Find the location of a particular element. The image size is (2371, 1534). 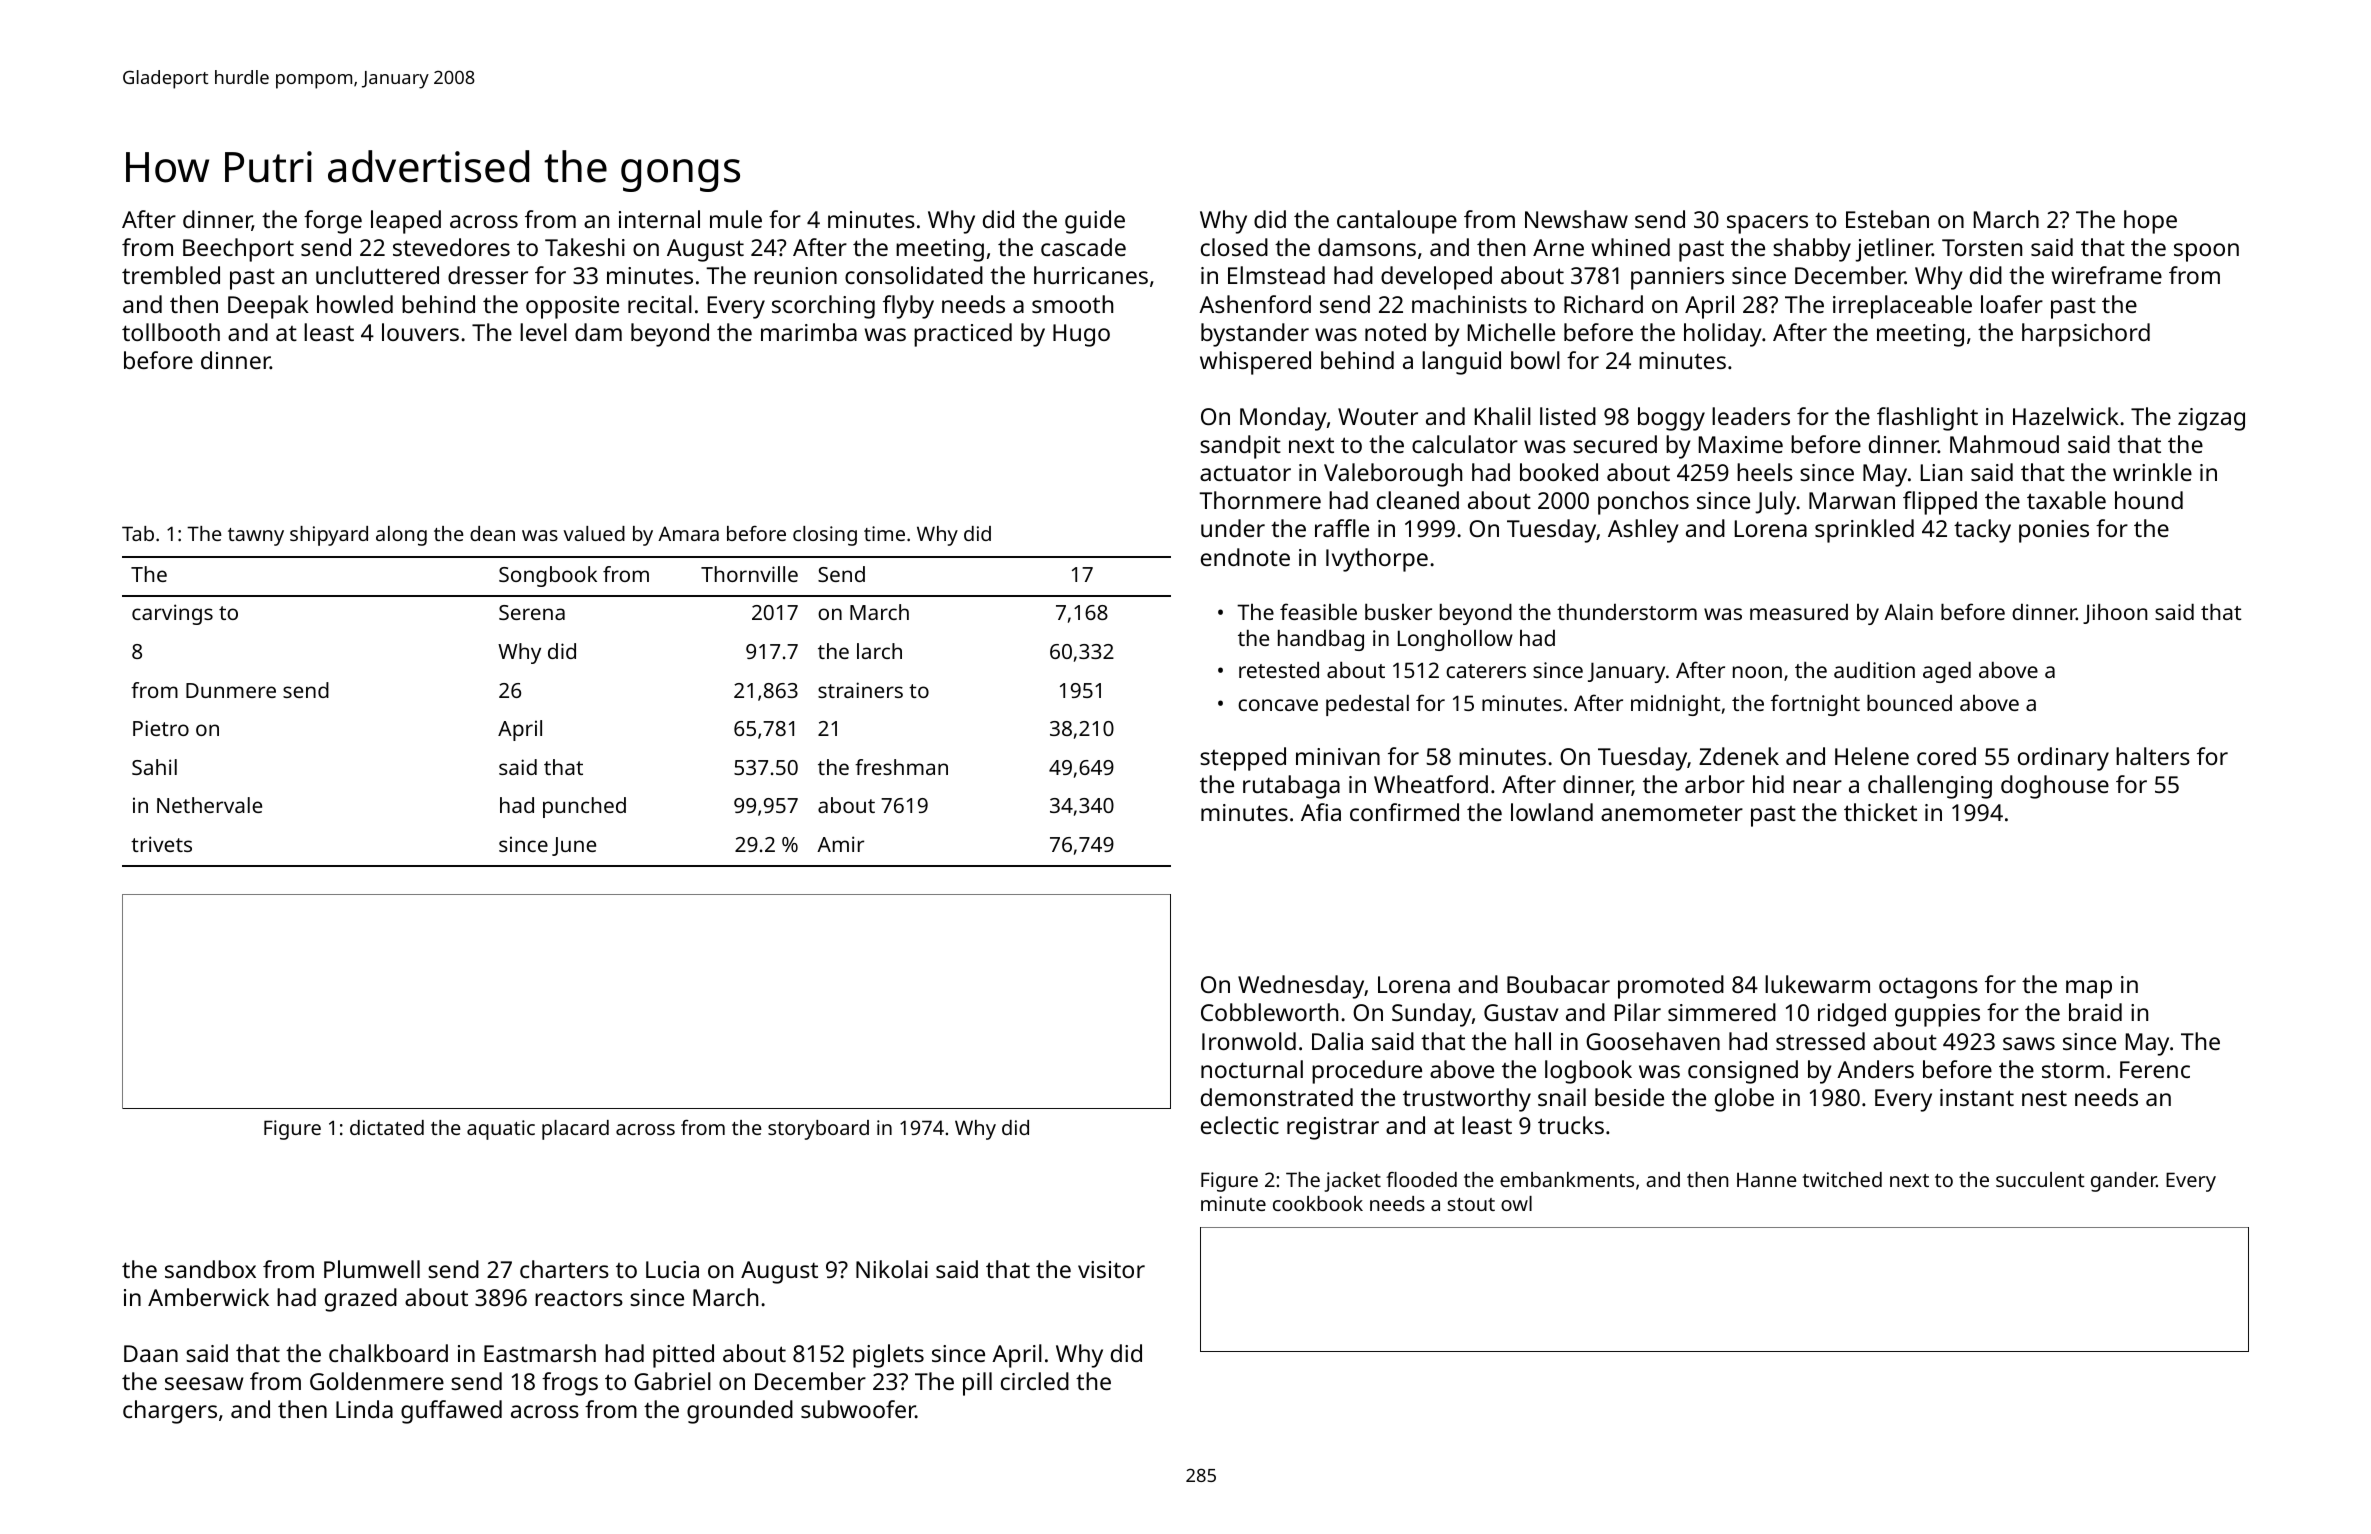

simmered is located at coordinates (1722, 1012).
